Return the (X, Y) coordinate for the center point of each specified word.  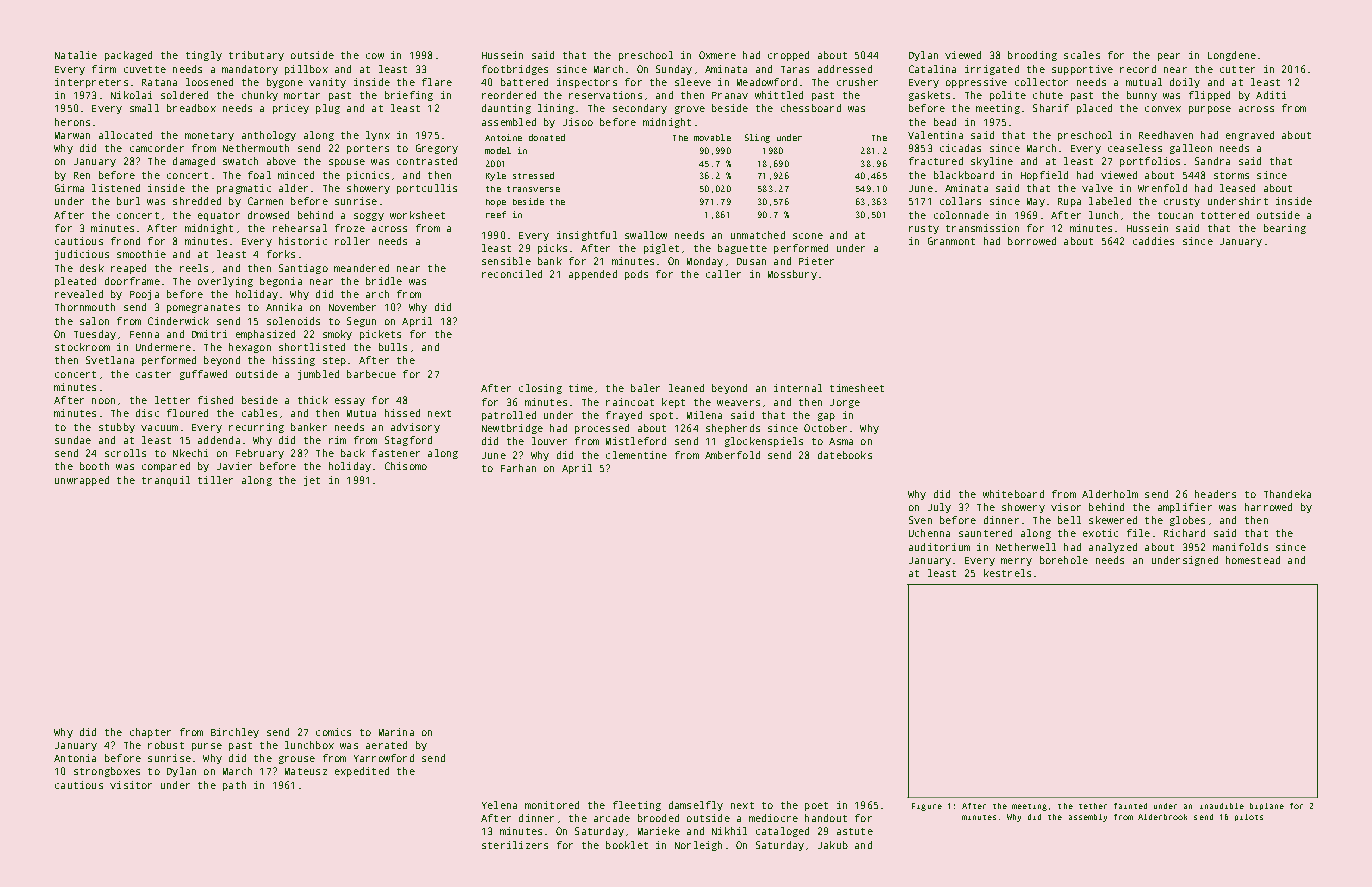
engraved (1250, 136)
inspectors (587, 83)
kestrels (1007, 573)
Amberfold (732, 455)
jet (312, 481)
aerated (386, 745)
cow (375, 56)
